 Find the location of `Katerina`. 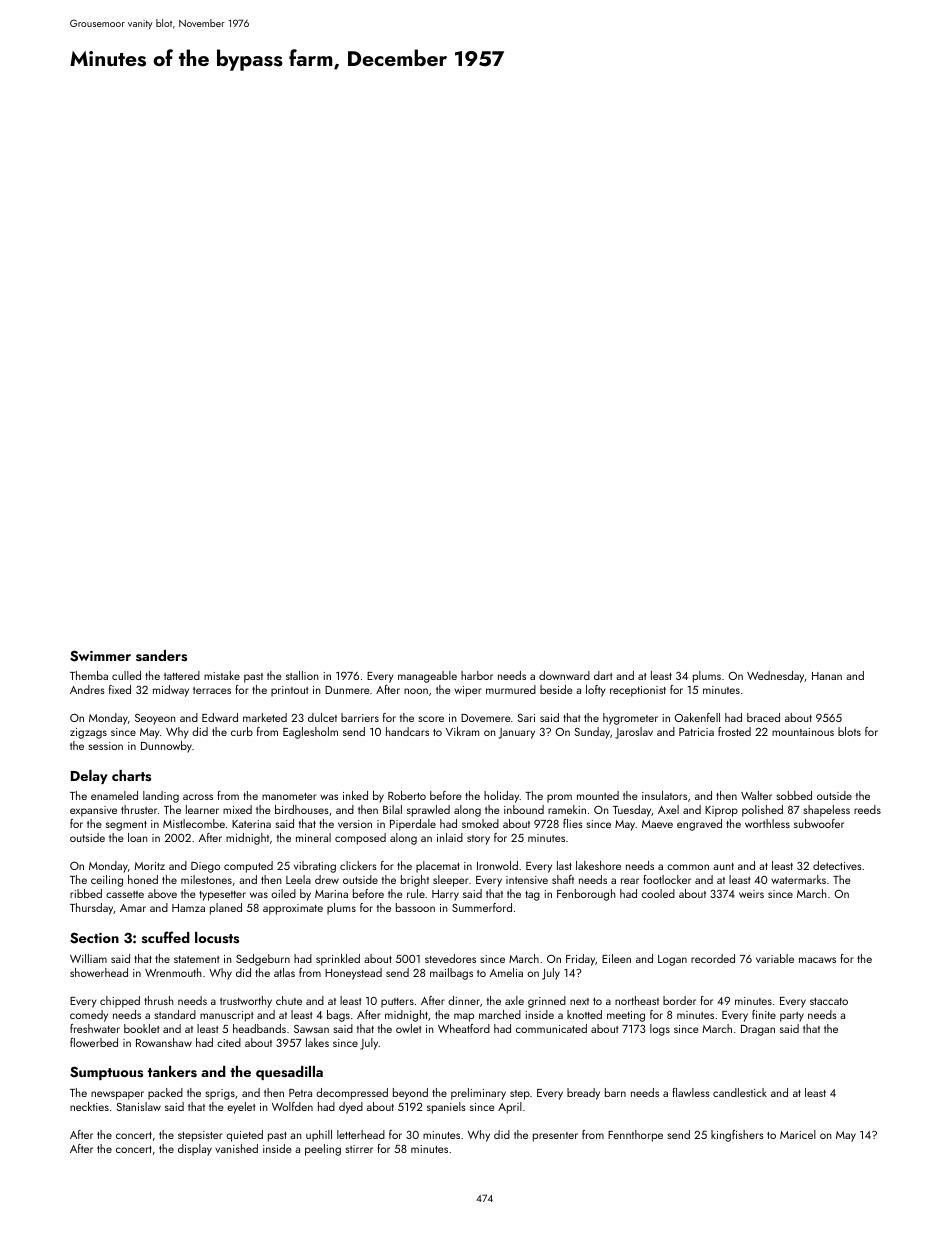

Katerina is located at coordinates (251, 824).
